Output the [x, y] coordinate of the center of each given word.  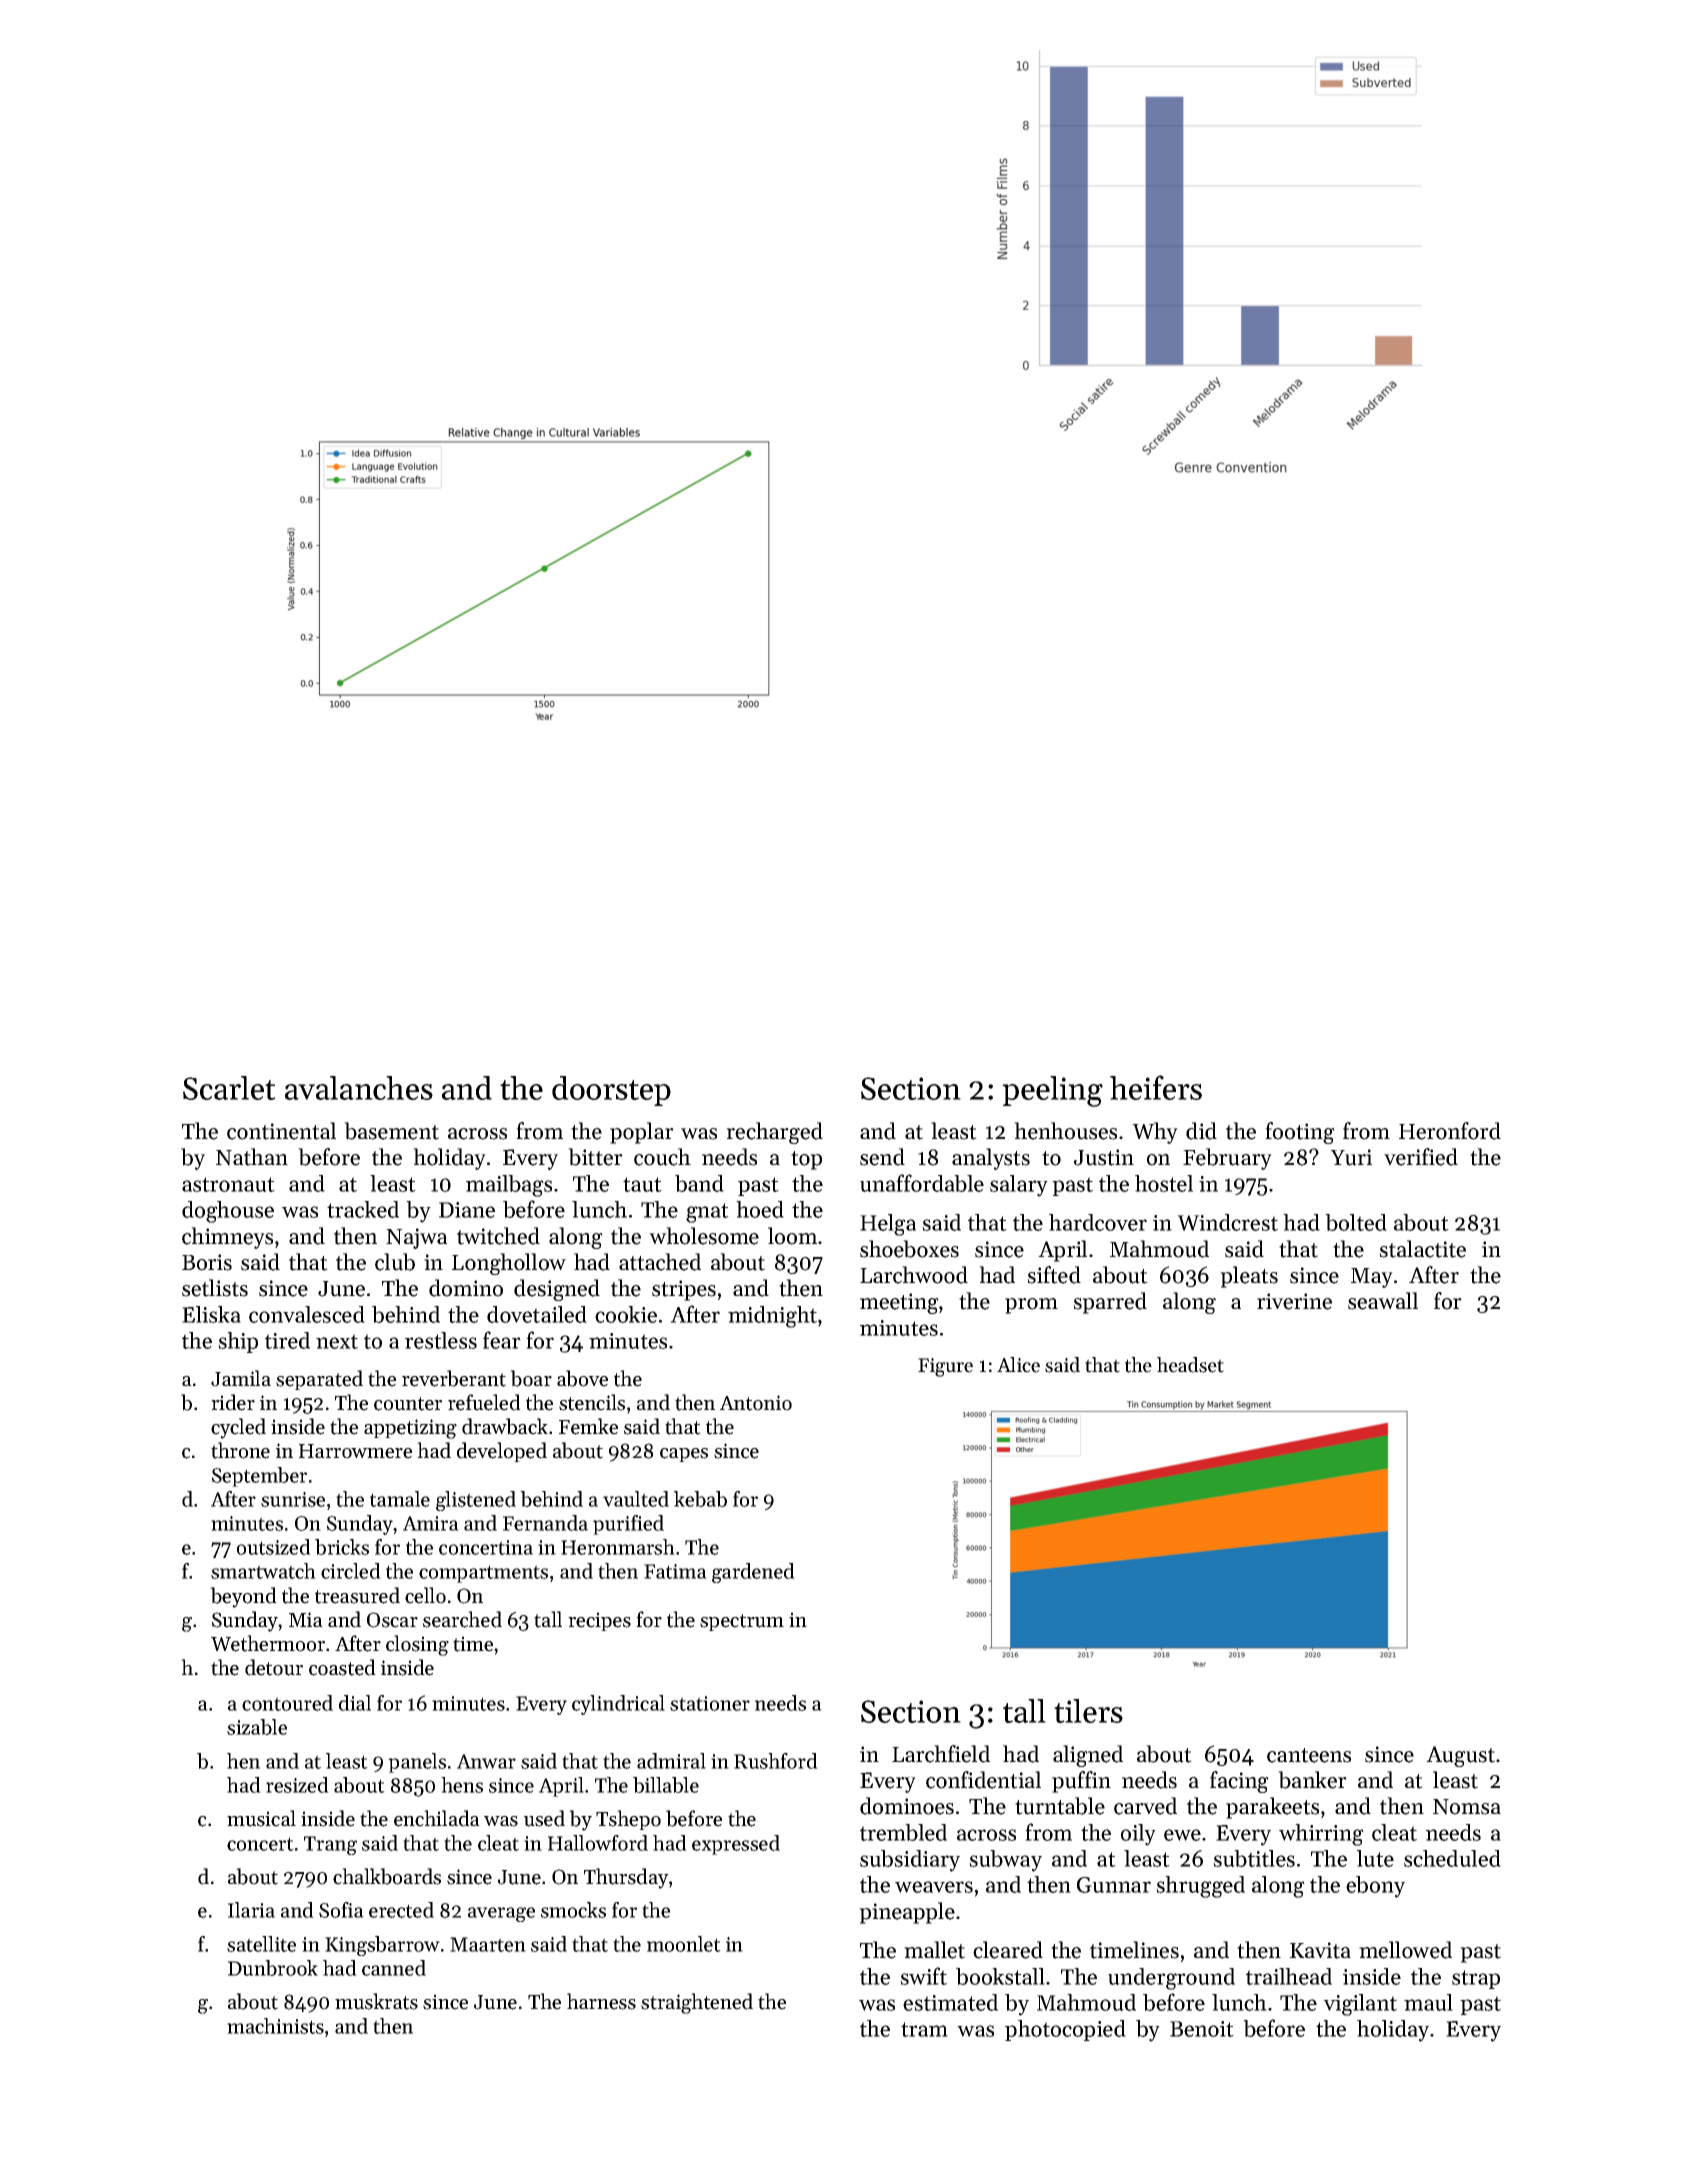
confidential [983, 1780]
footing [1300, 1133]
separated [319, 1380]
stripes [684, 1290]
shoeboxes [909, 1249]
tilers [1088, 1711]
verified [1421, 1157]
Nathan [252, 1157]
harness [601, 2001]
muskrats [376, 2001]
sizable [257, 1727]
